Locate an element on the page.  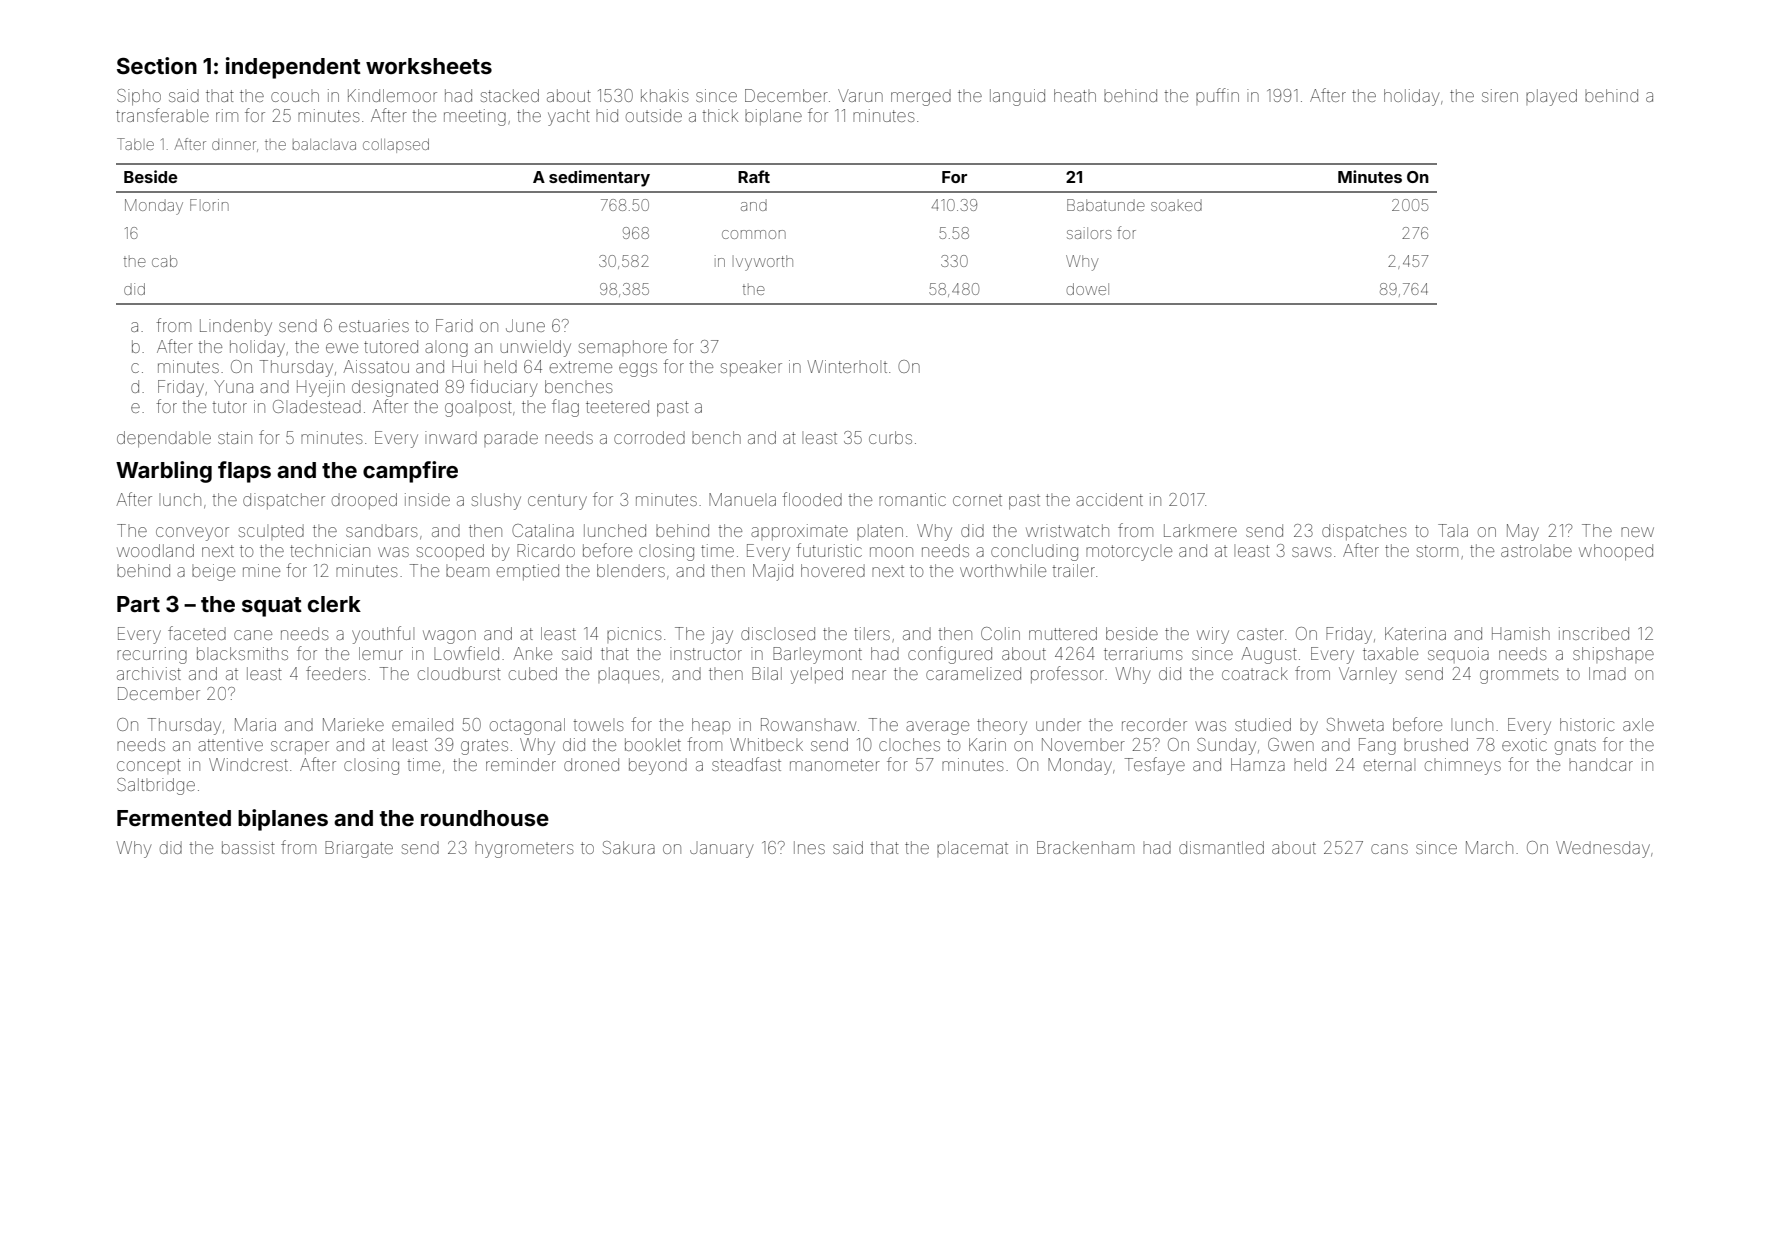
January is located at coordinates (721, 851).
